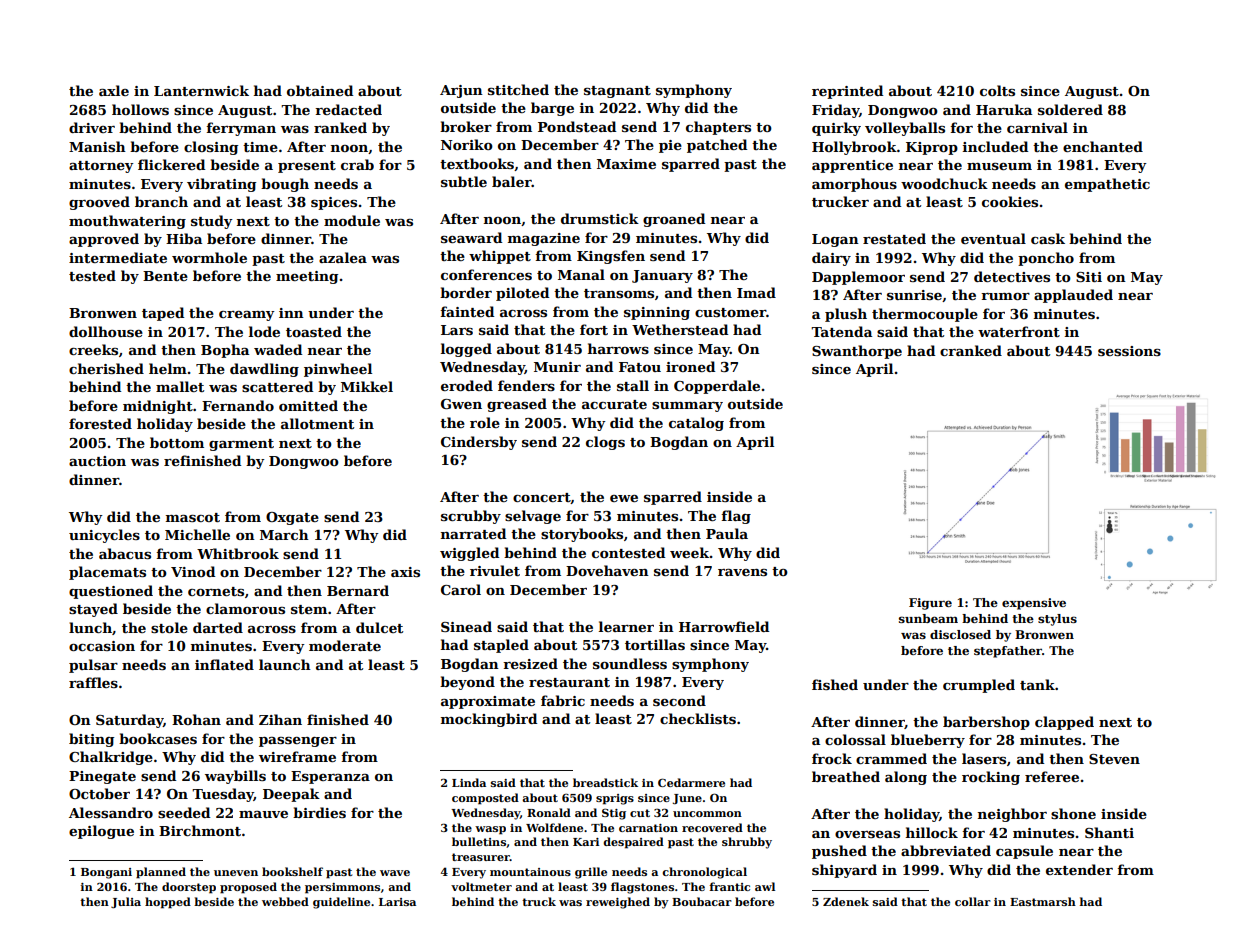  Describe the element at coordinates (1070, 109) in the document. I see `soldered` at that location.
